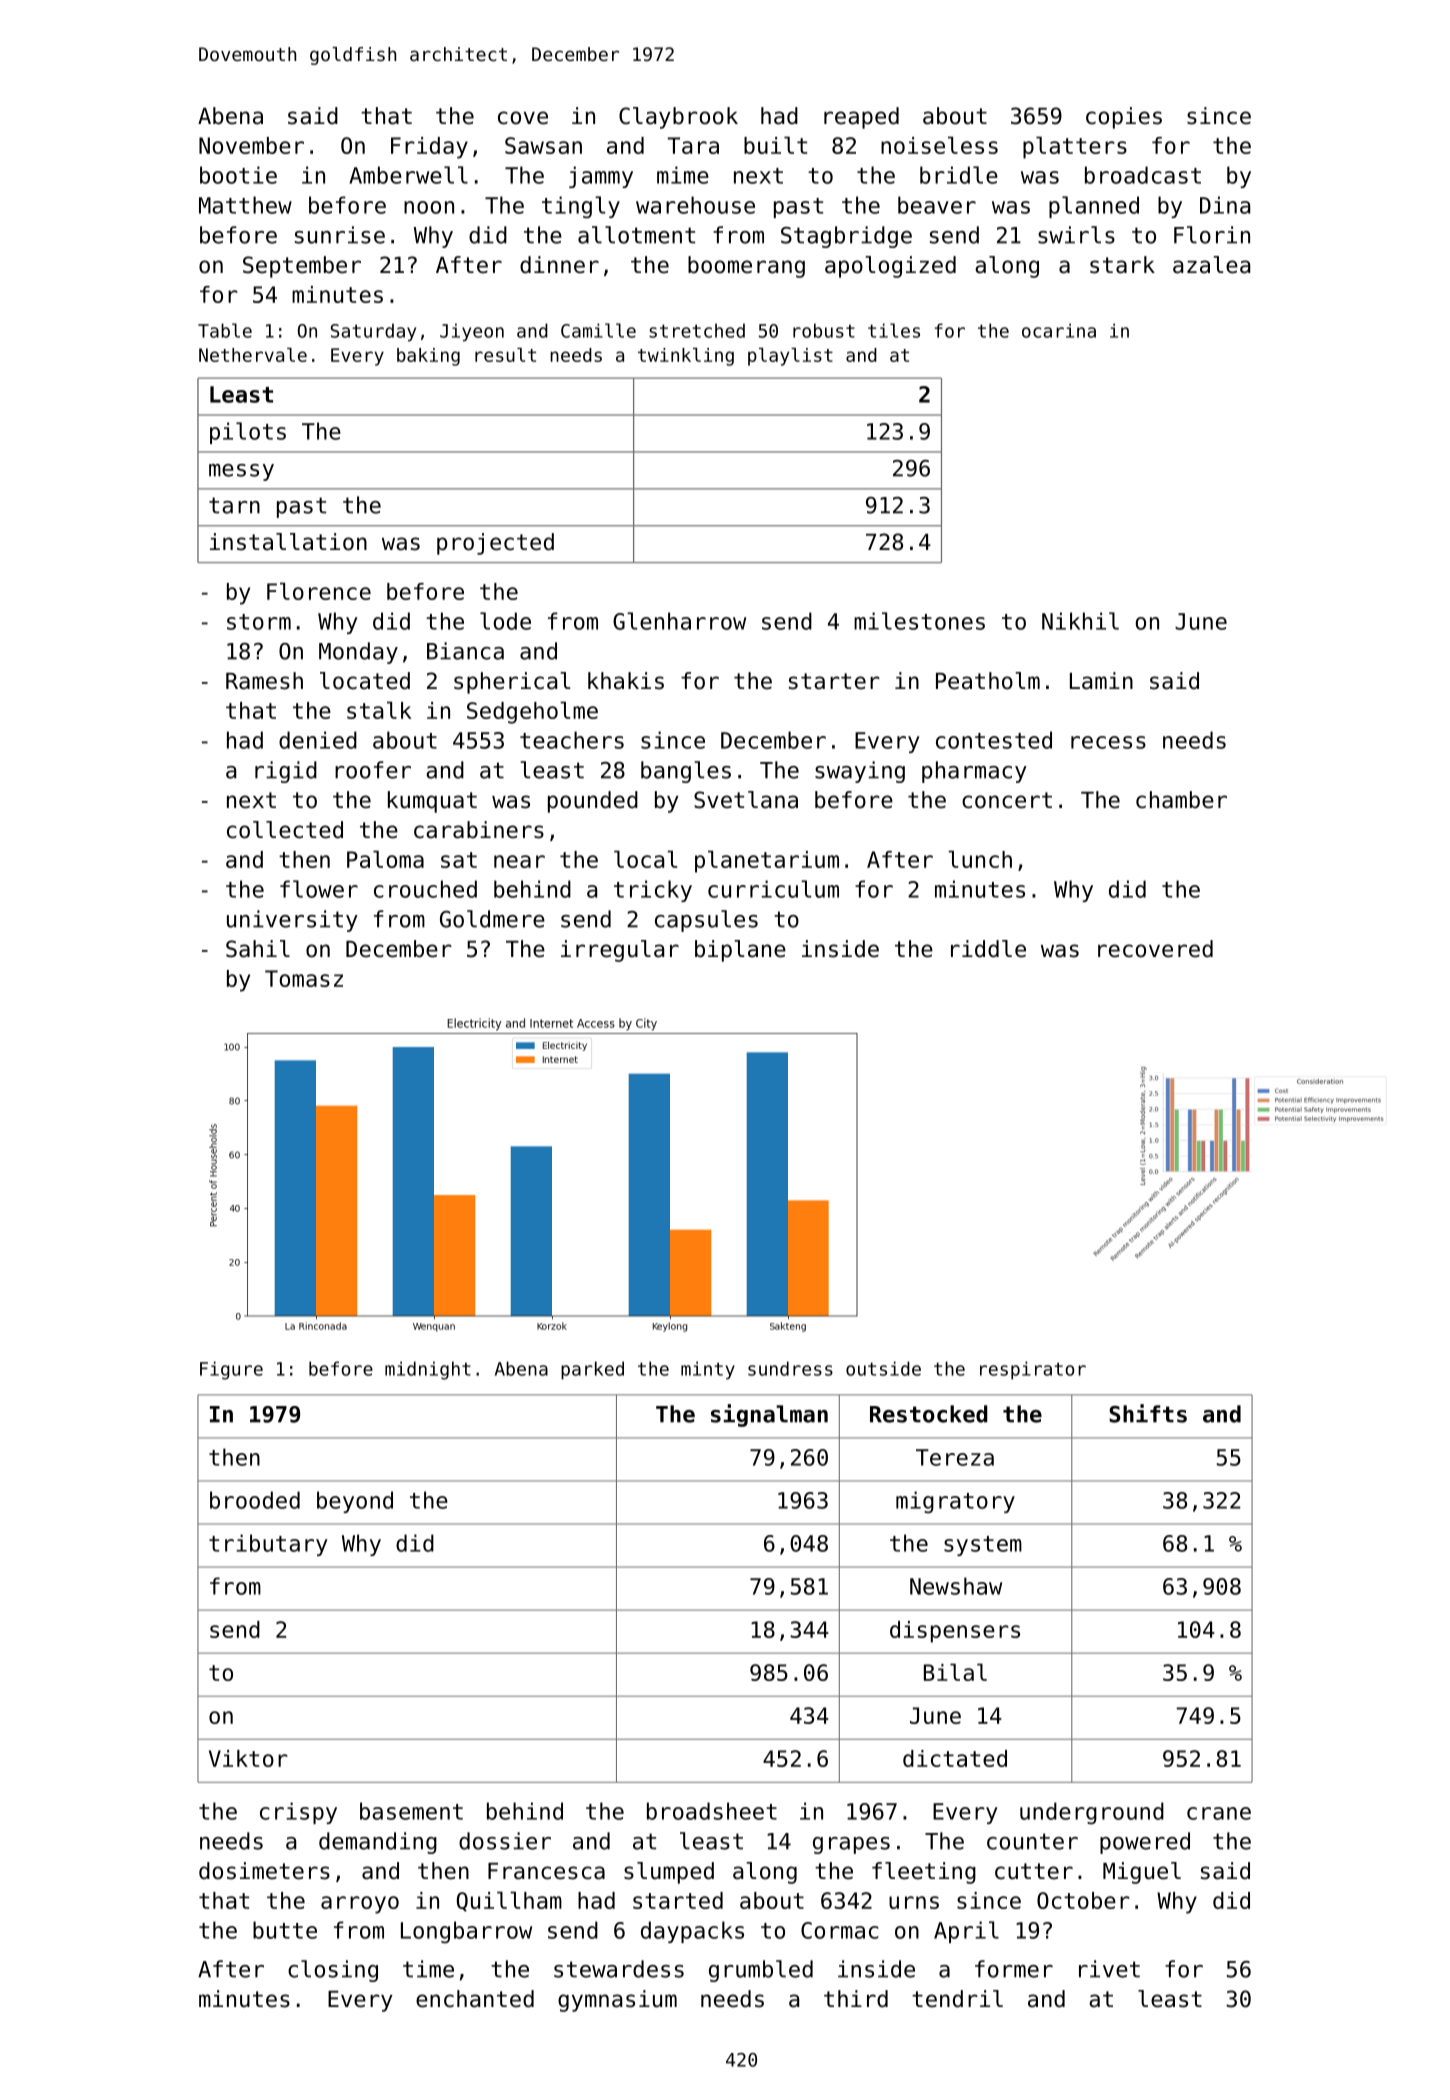 The width and height of the screenshot is (1450, 2100). I want to click on reaped, so click(861, 118).
